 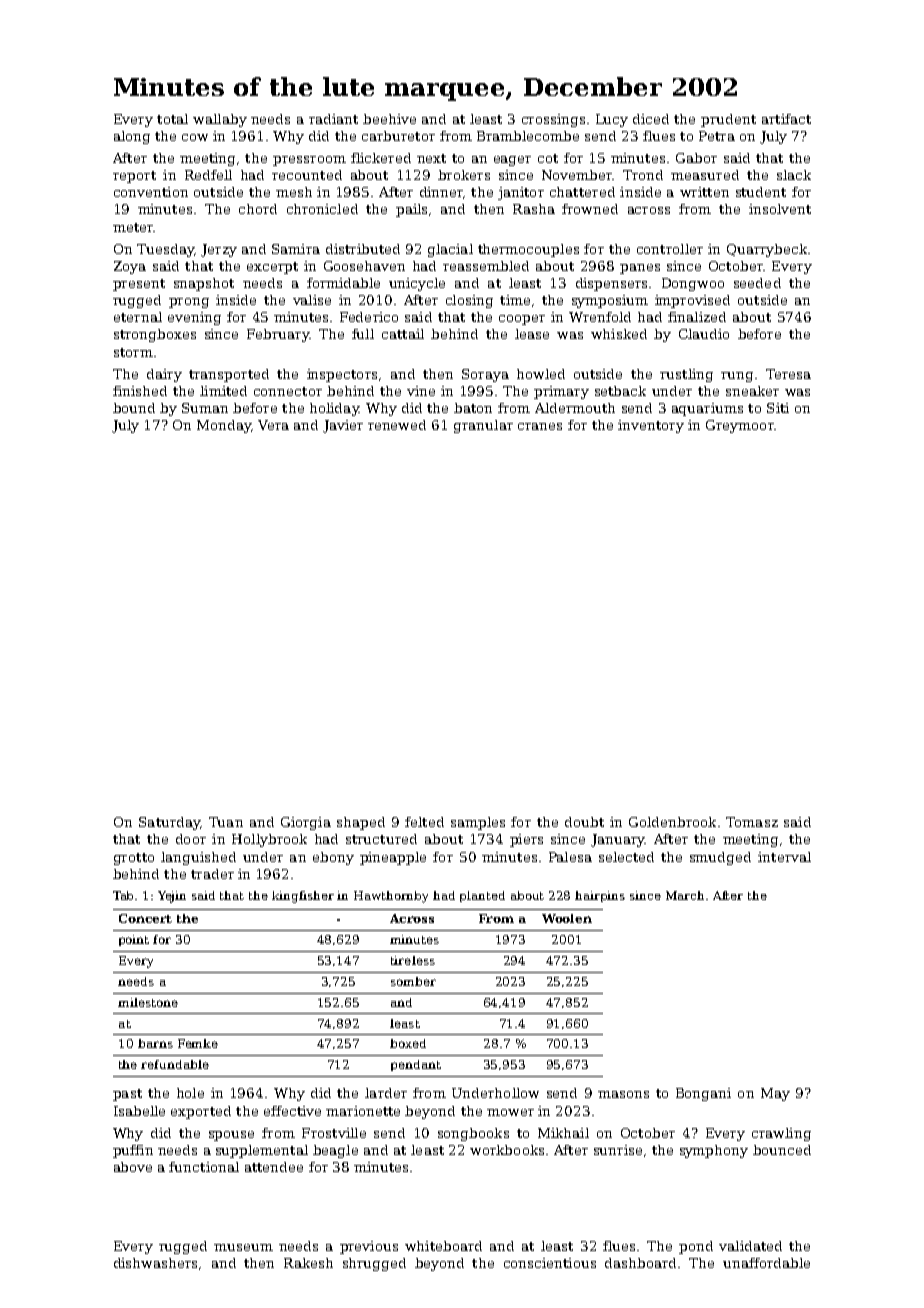 What do you see at coordinates (134, 408) in the screenshot?
I see `bound` at bounding box center [134, 408].
